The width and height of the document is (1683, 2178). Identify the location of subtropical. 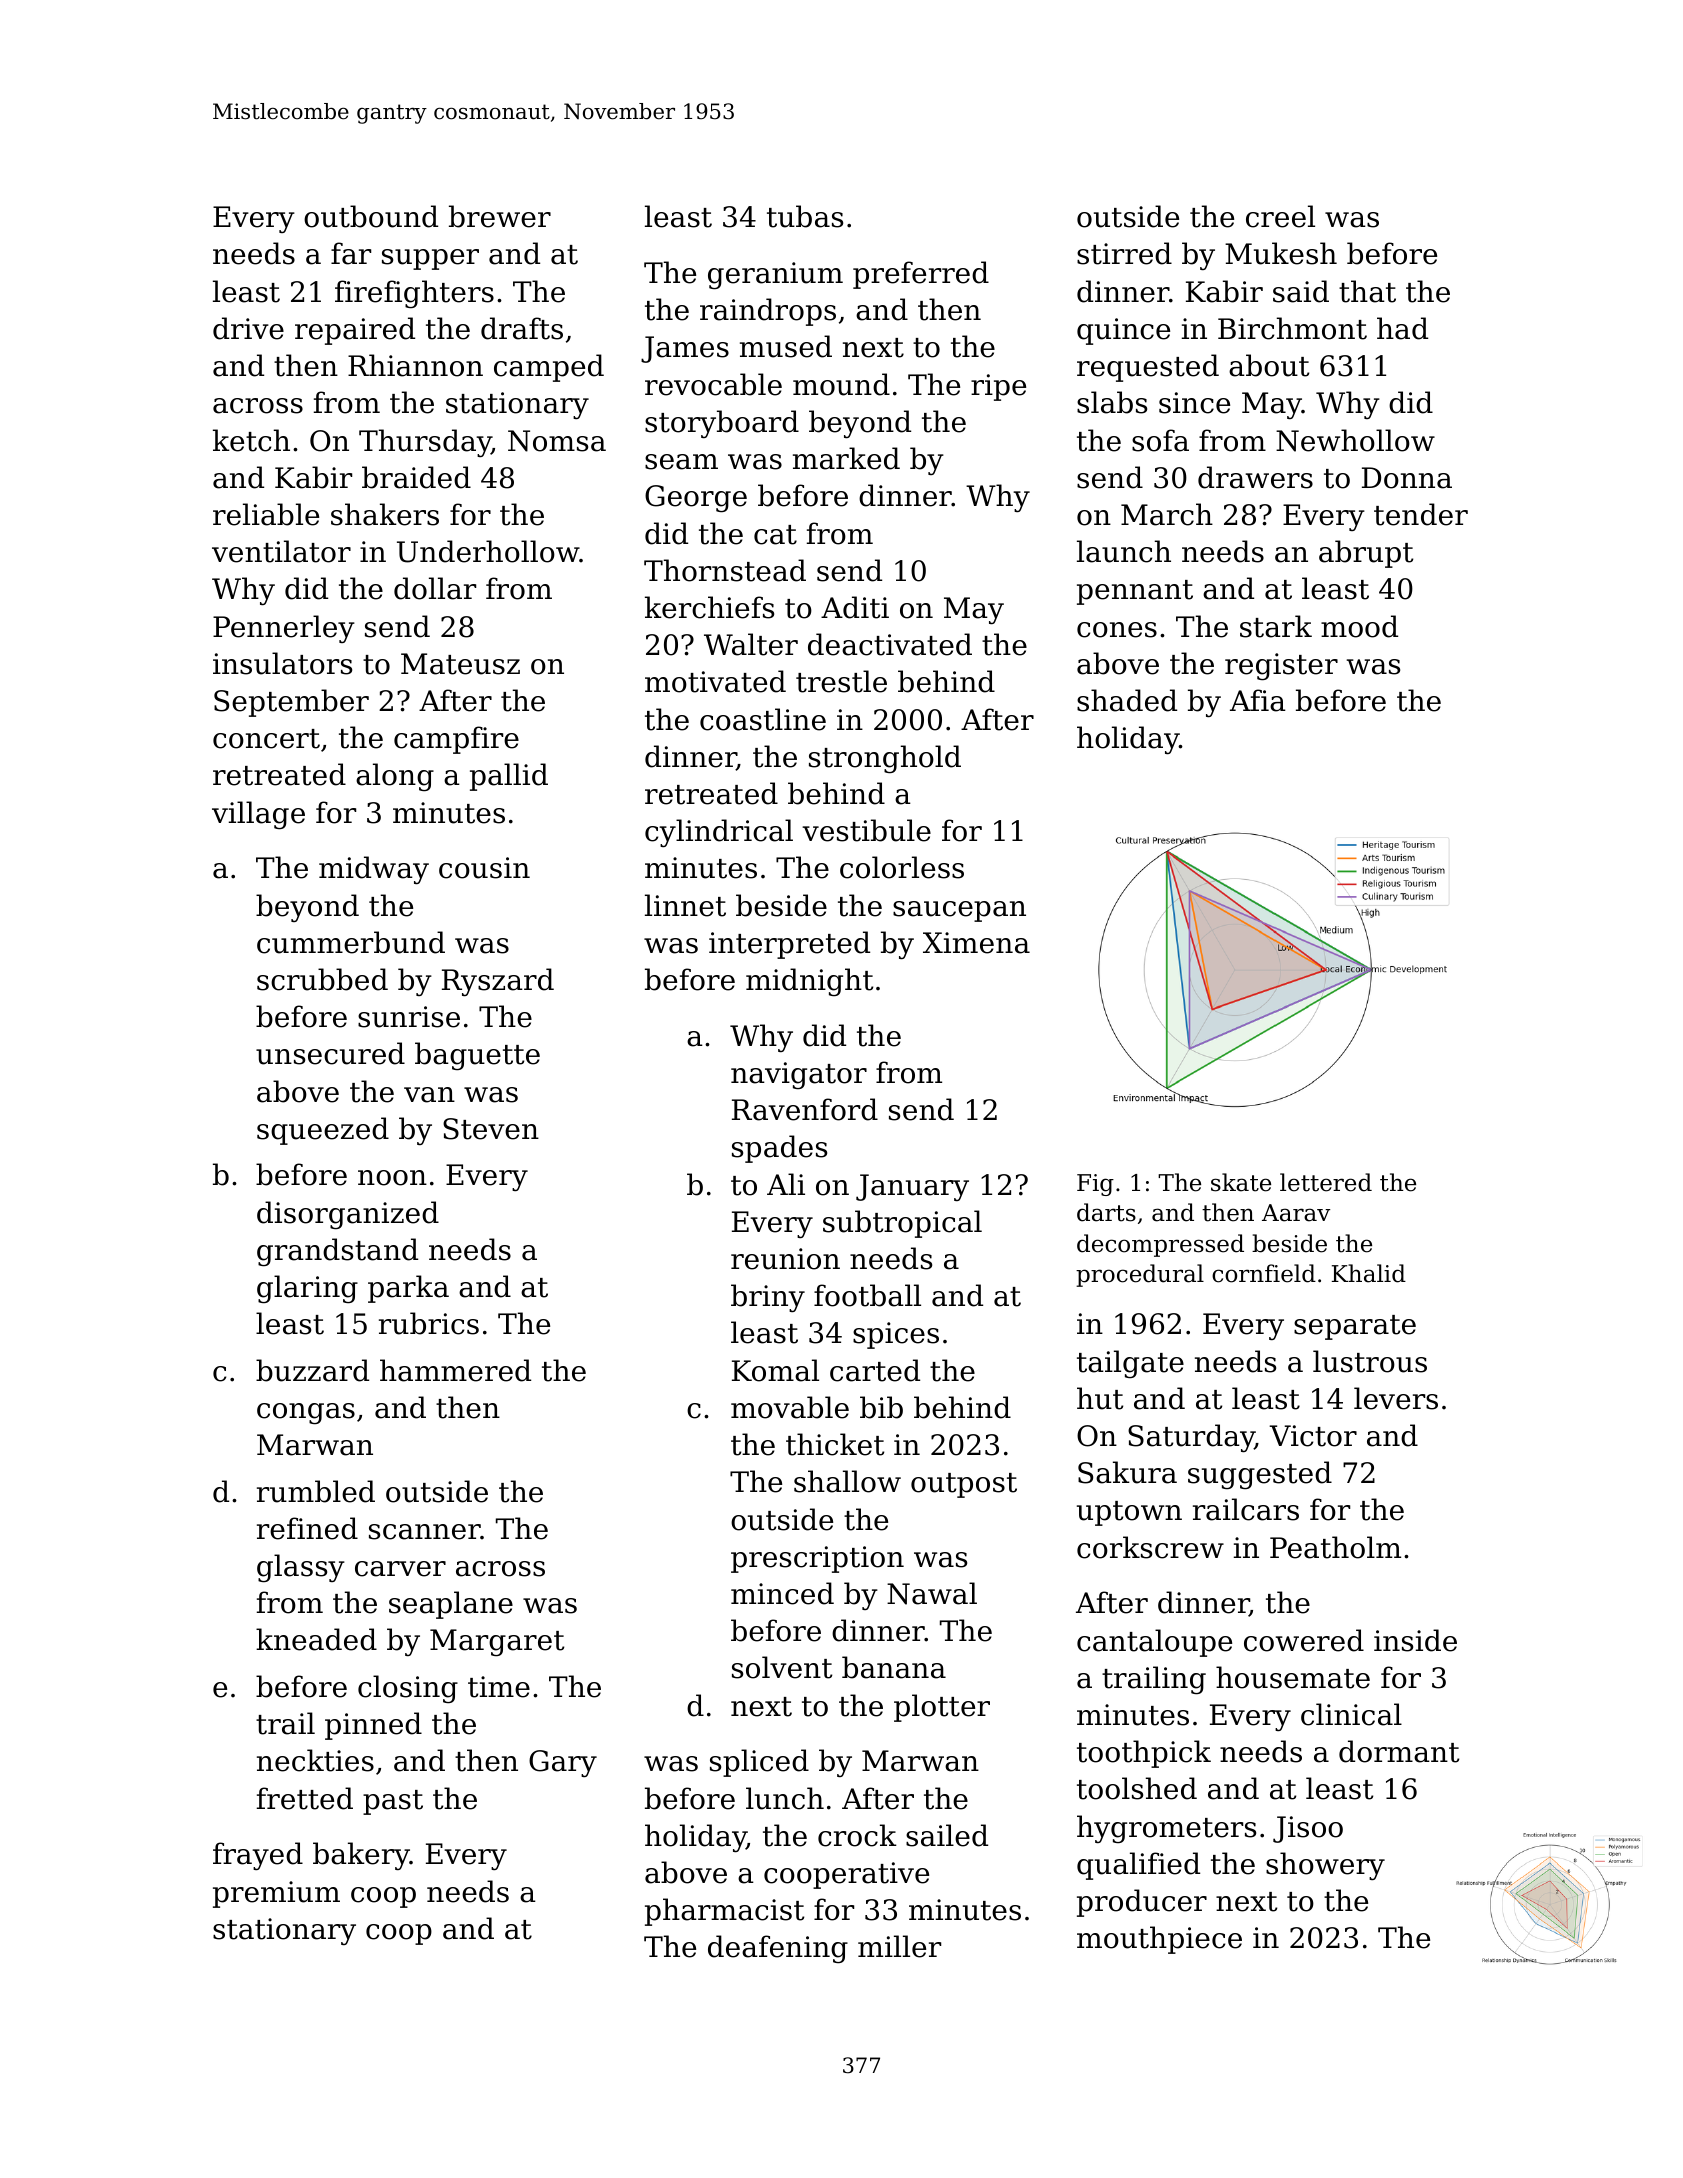
(902, 1224).
